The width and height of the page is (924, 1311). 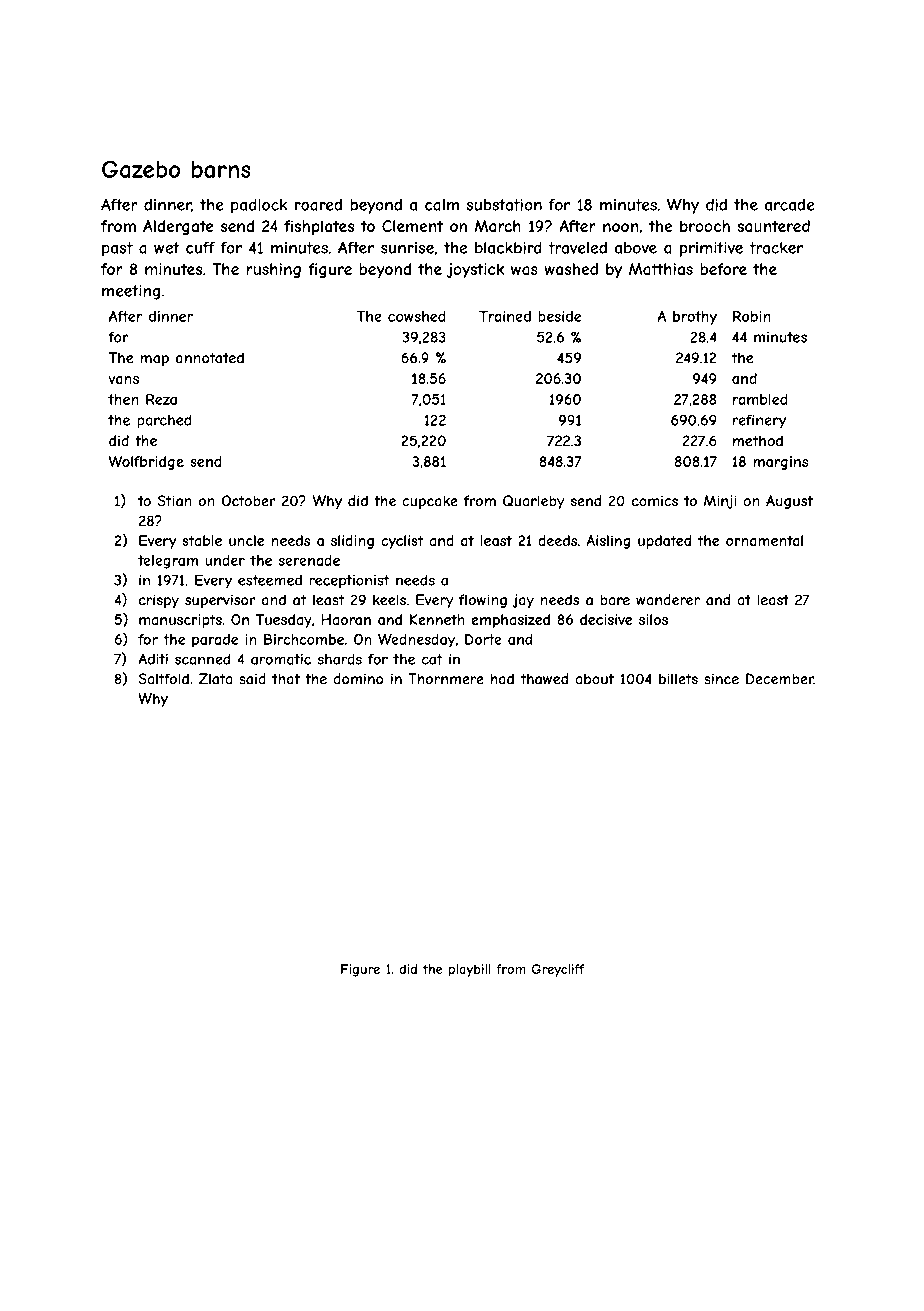 What do you see at coordinates (790, 205) in the page?
I see `arcade` at bounding box center [790, 205].
